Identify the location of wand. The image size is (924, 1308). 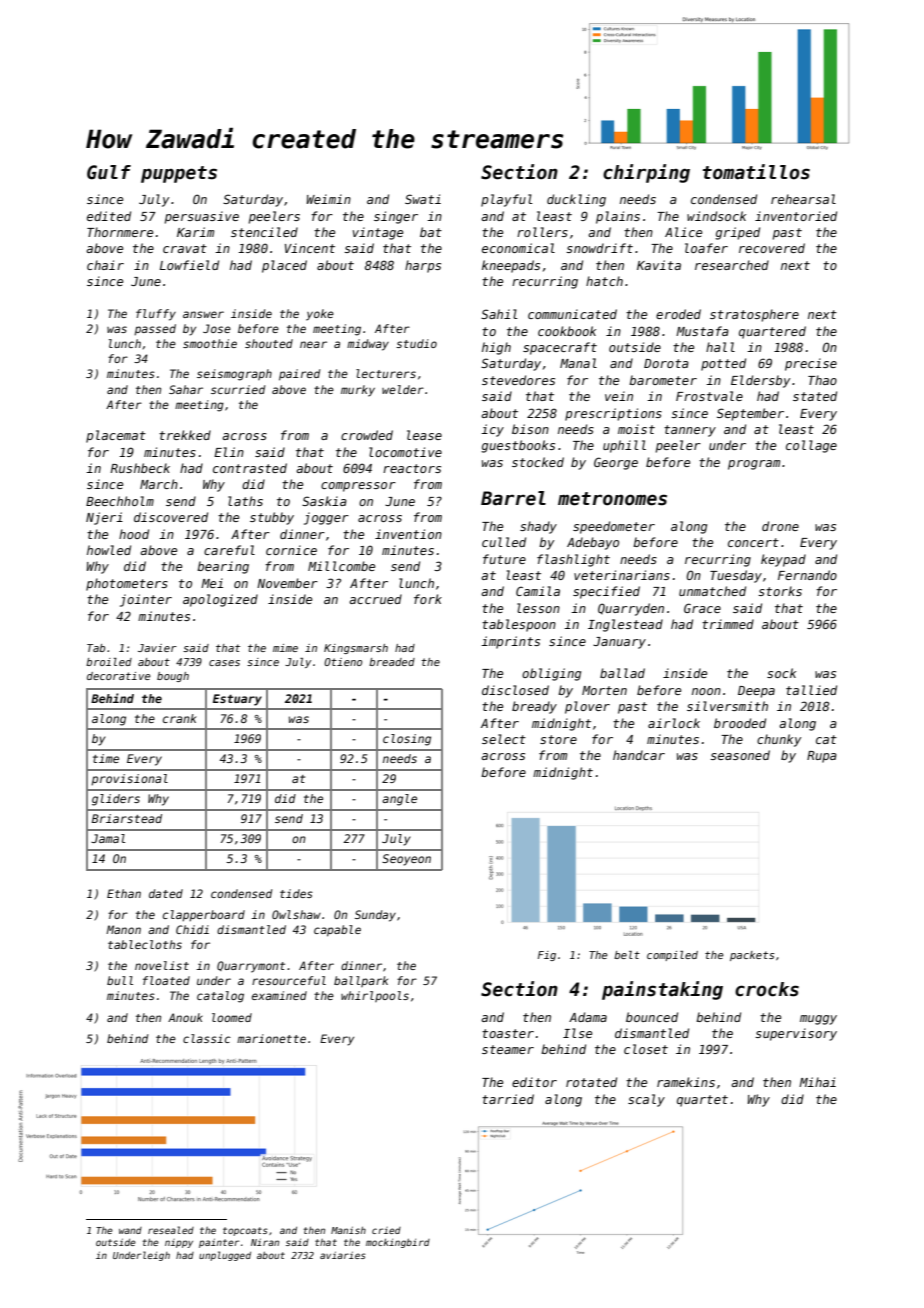
(130, 1230).
